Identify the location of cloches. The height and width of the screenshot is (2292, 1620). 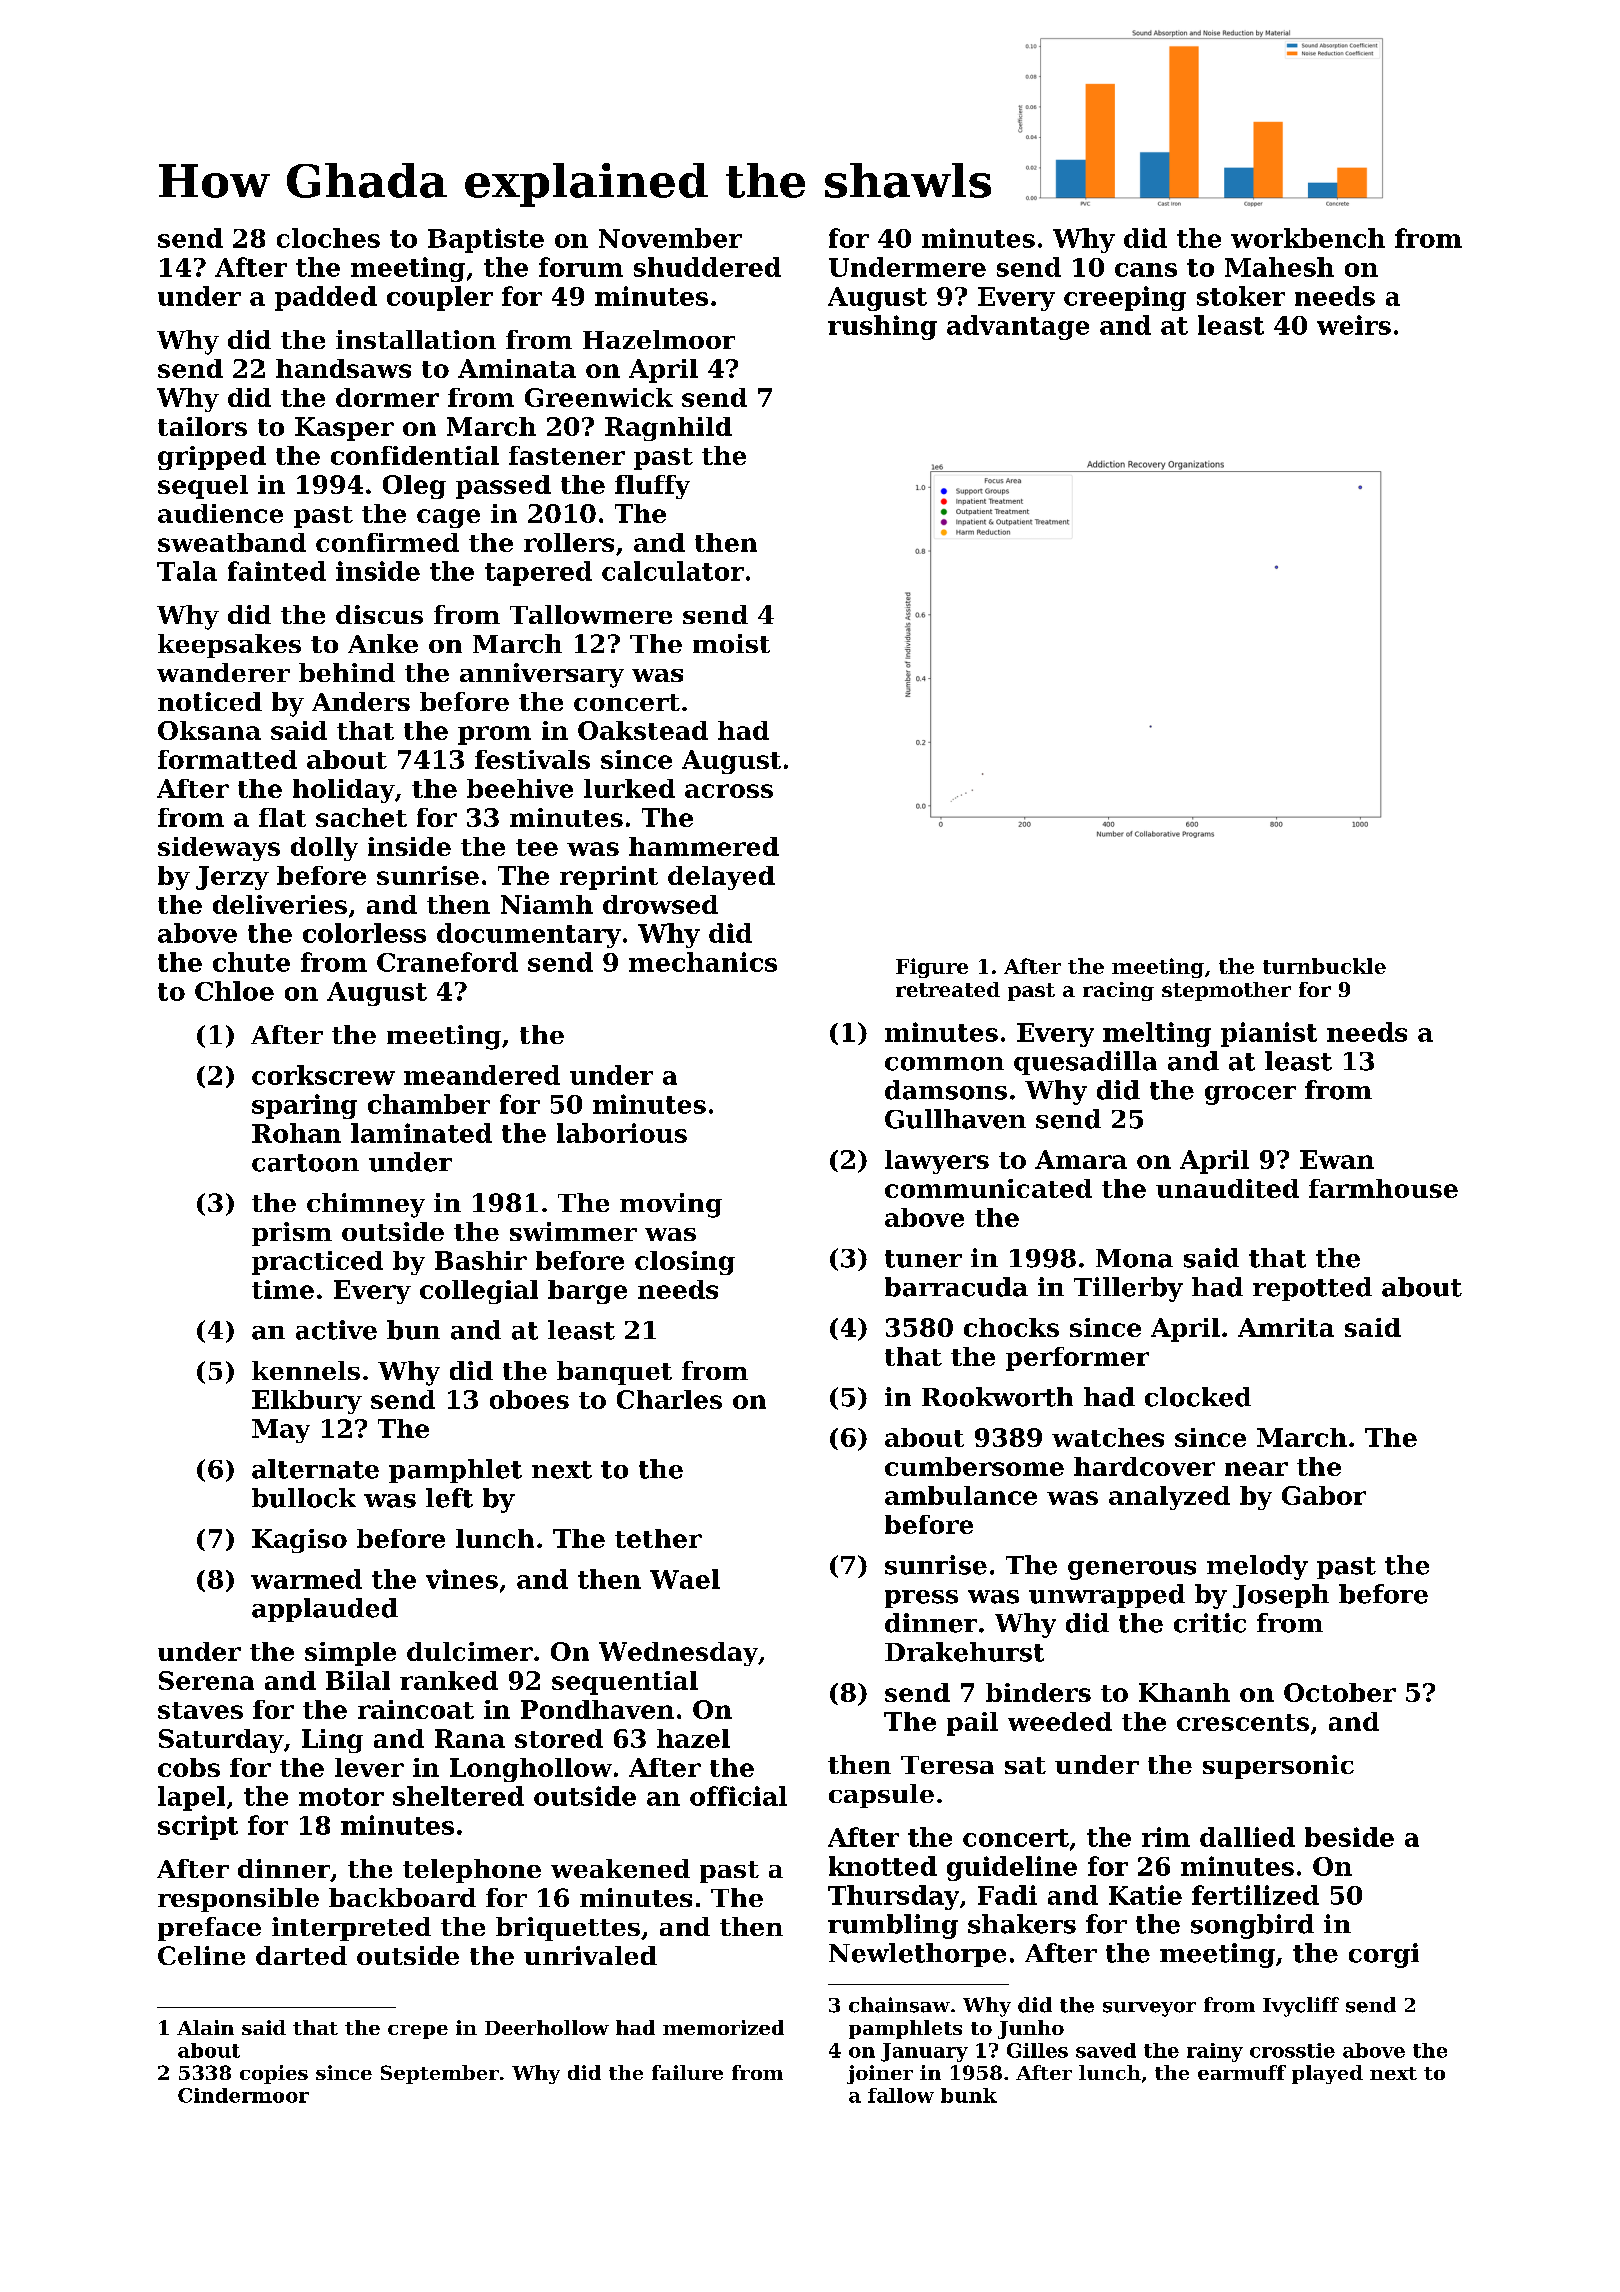
(328, 238).
